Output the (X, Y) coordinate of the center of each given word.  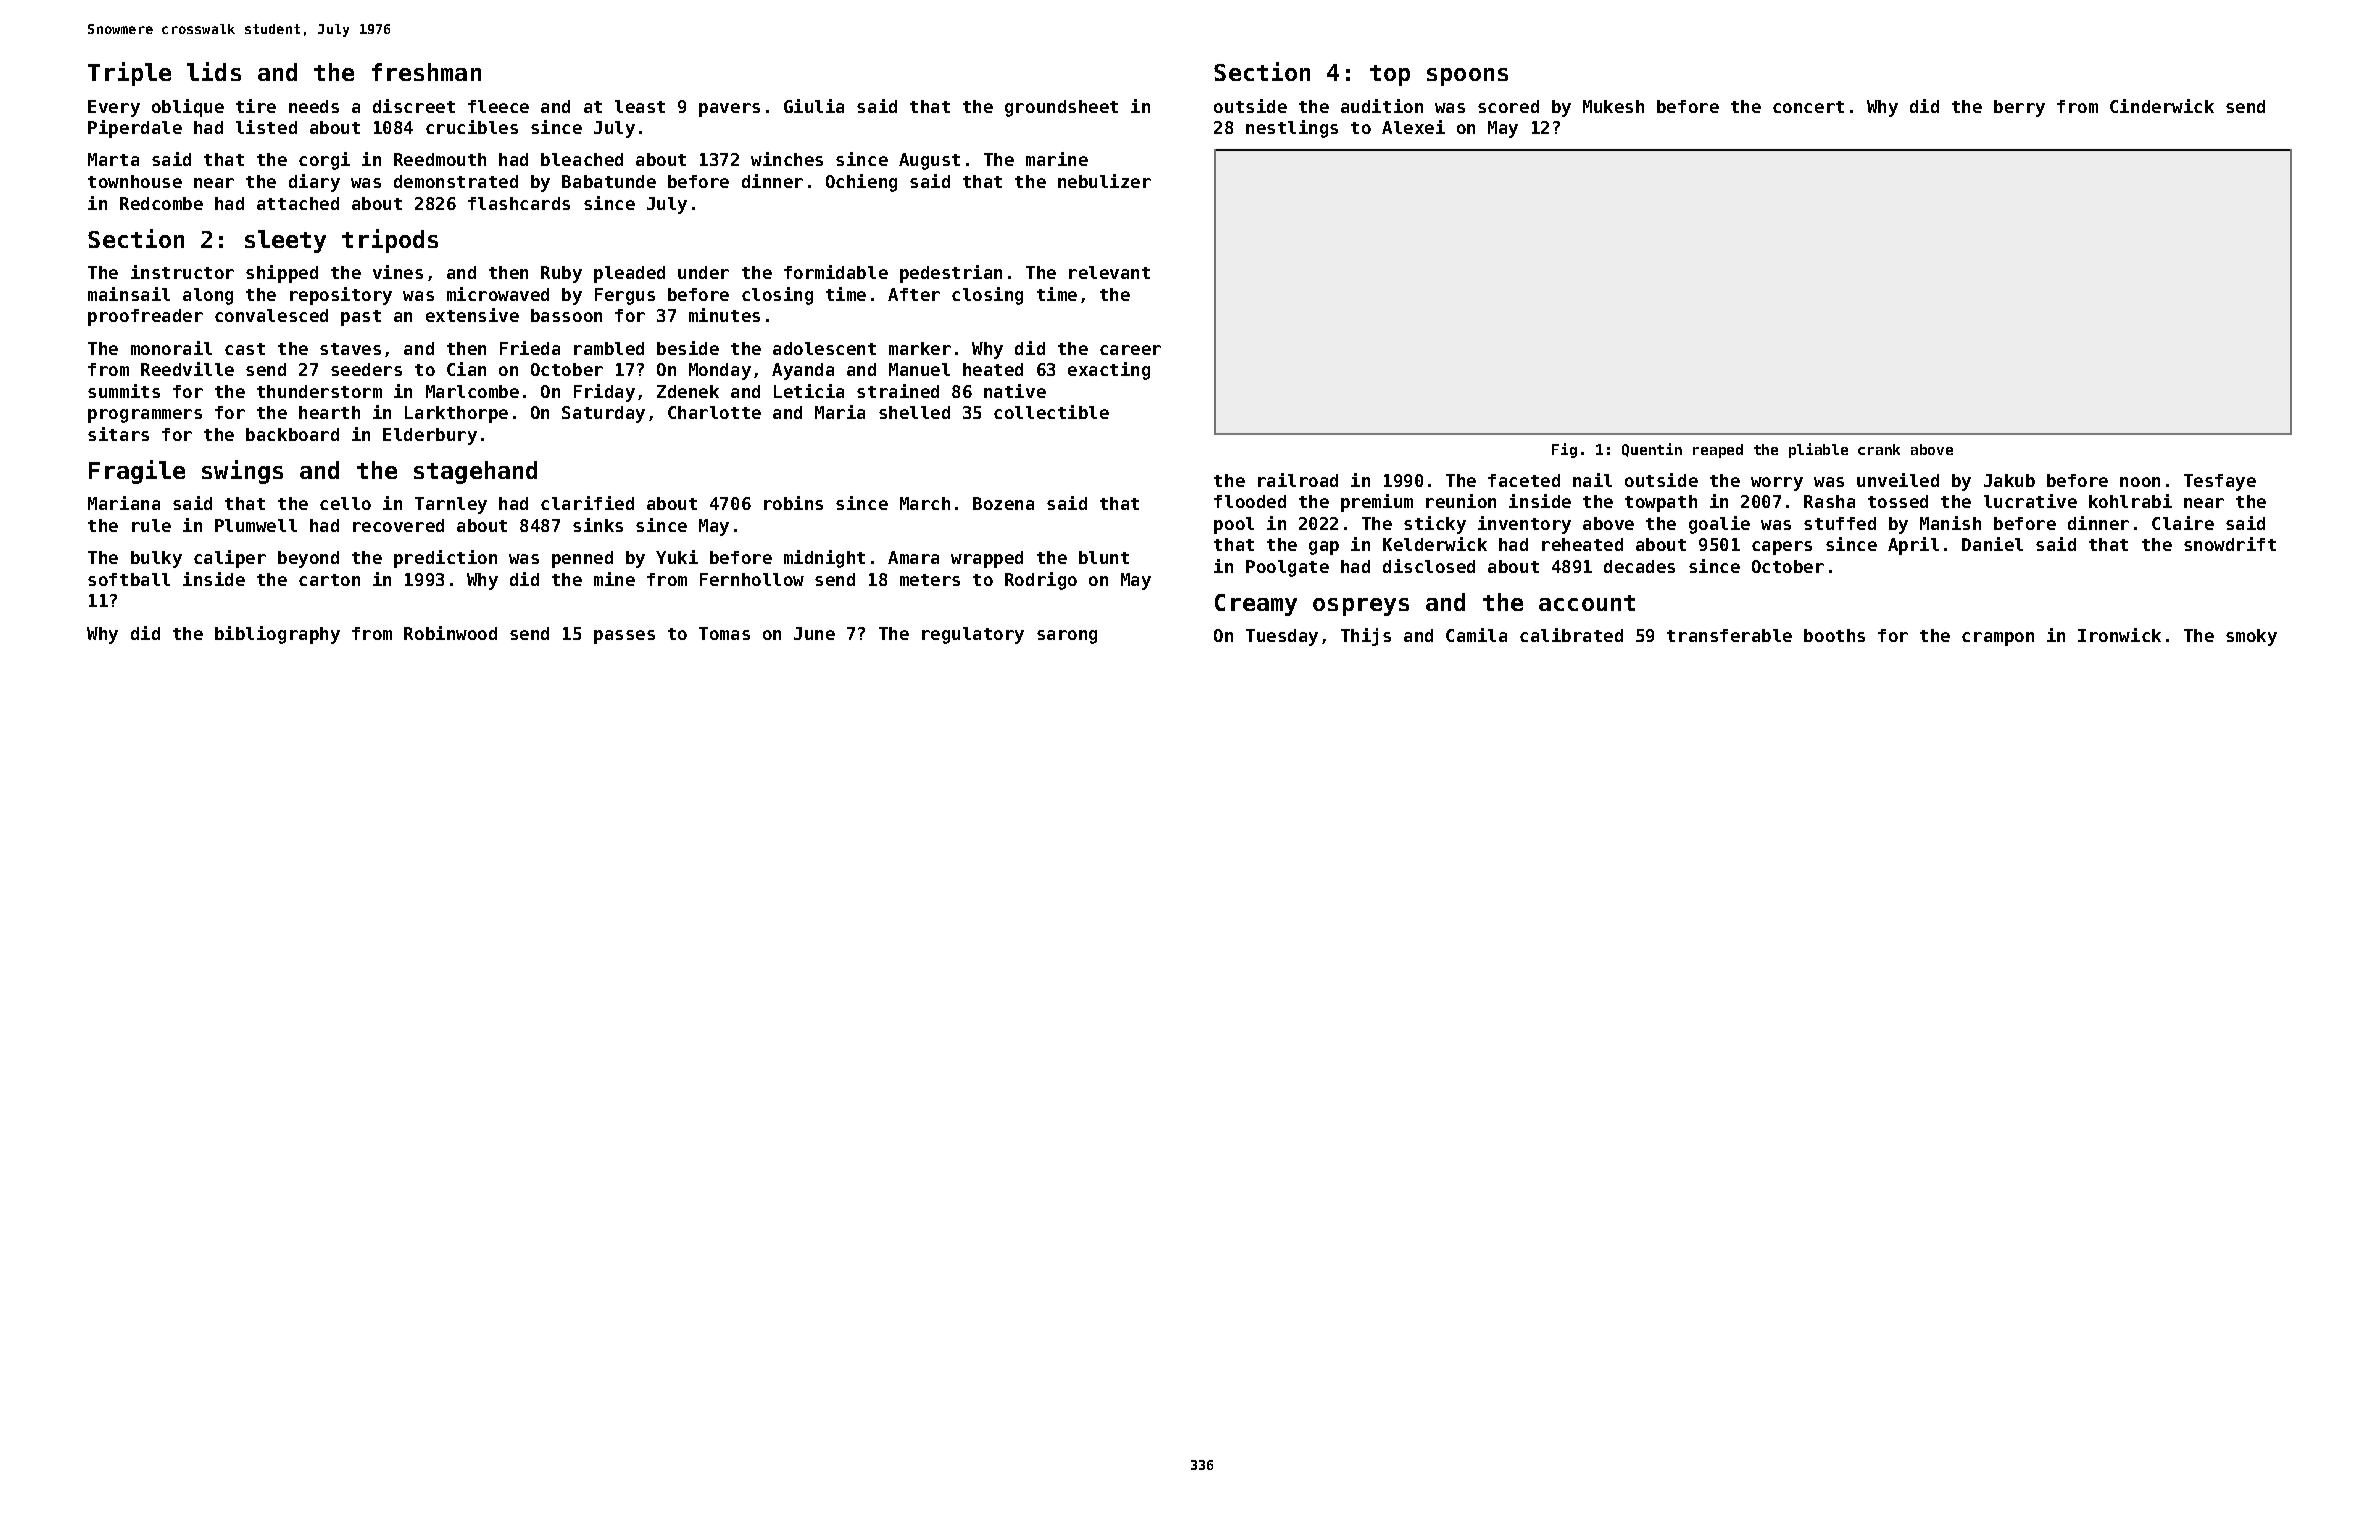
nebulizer (1104, 181)
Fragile (137, 472)
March (925, 503)
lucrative (2030, 501)
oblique (188, 108)
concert (1808, 107)
